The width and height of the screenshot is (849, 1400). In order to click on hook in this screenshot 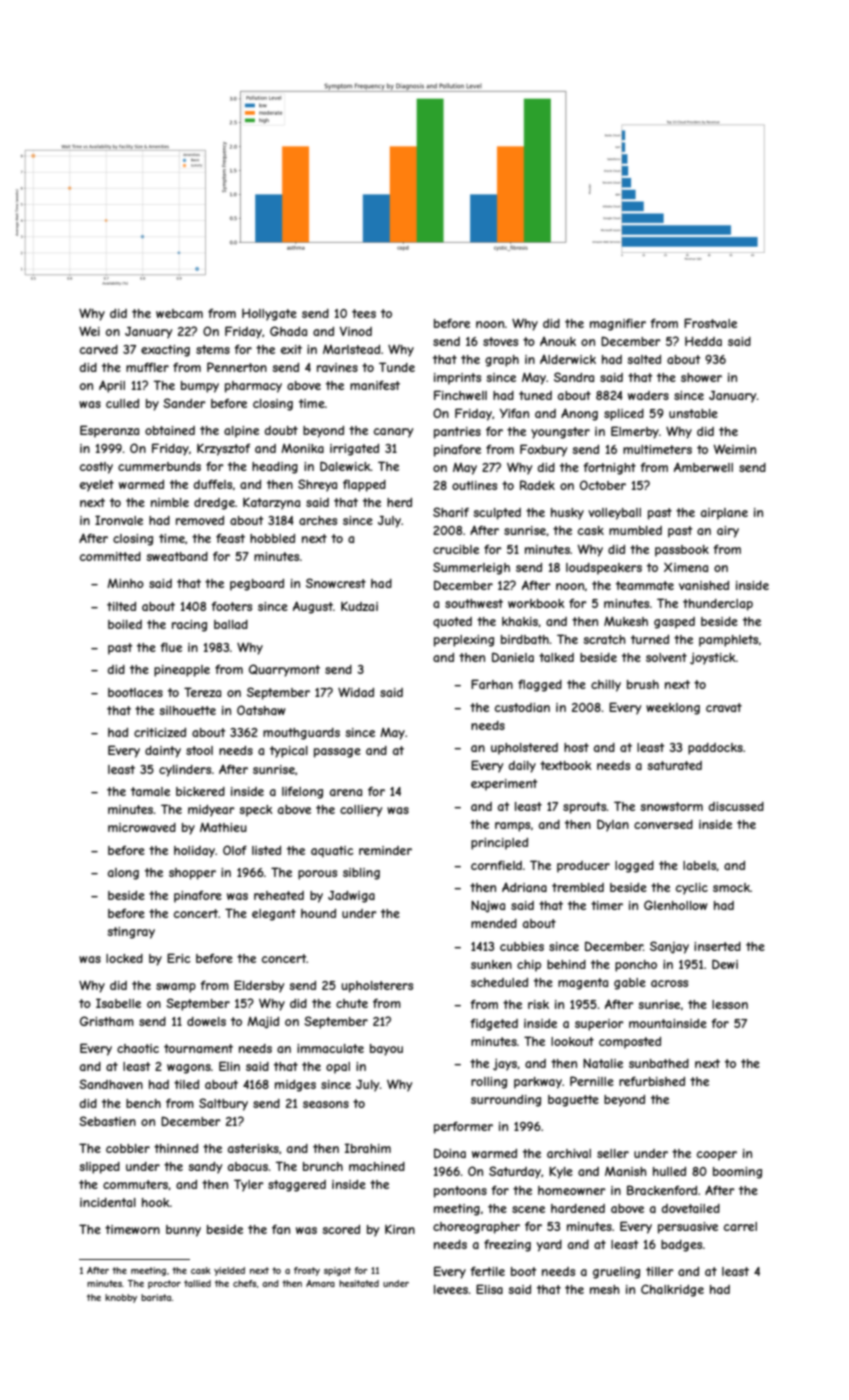, I will do `click(156, 1202)`.
